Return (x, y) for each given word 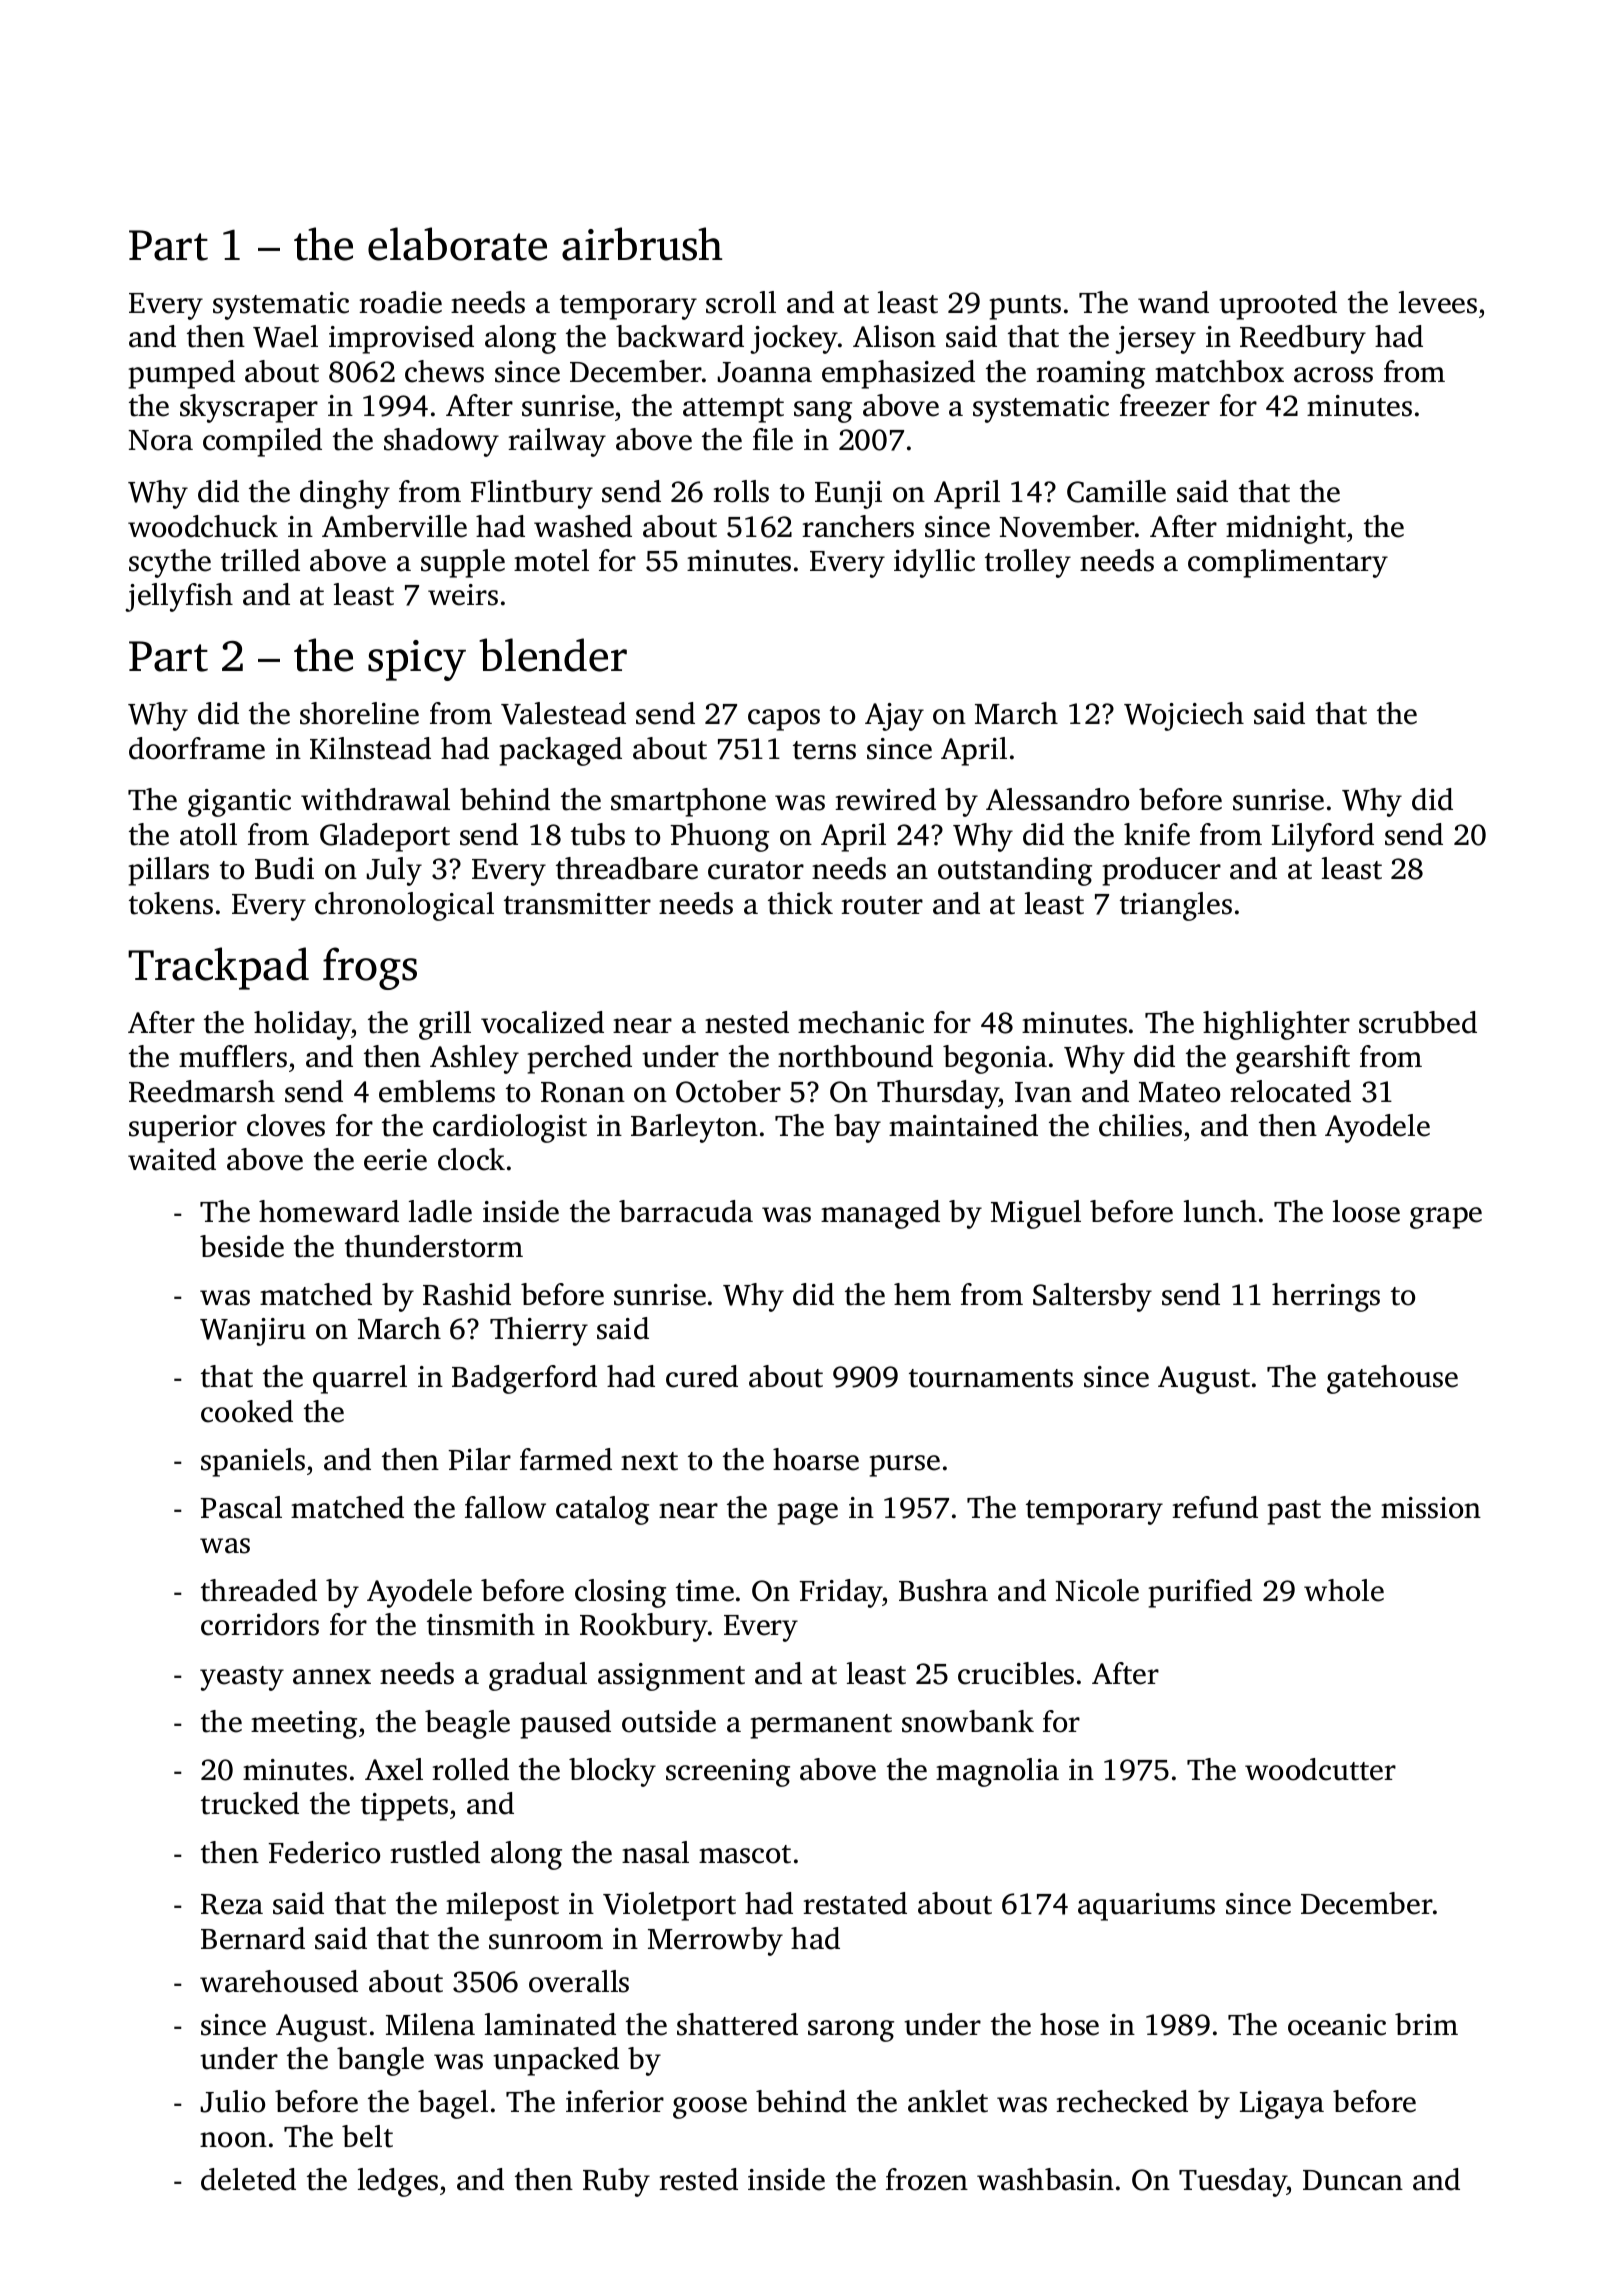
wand (1173, 302)
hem (922, 1294)
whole (1344, 1590)
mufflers (233, 1056)
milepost (502, 1906)
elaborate (457, 244)
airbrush (642, 244)
